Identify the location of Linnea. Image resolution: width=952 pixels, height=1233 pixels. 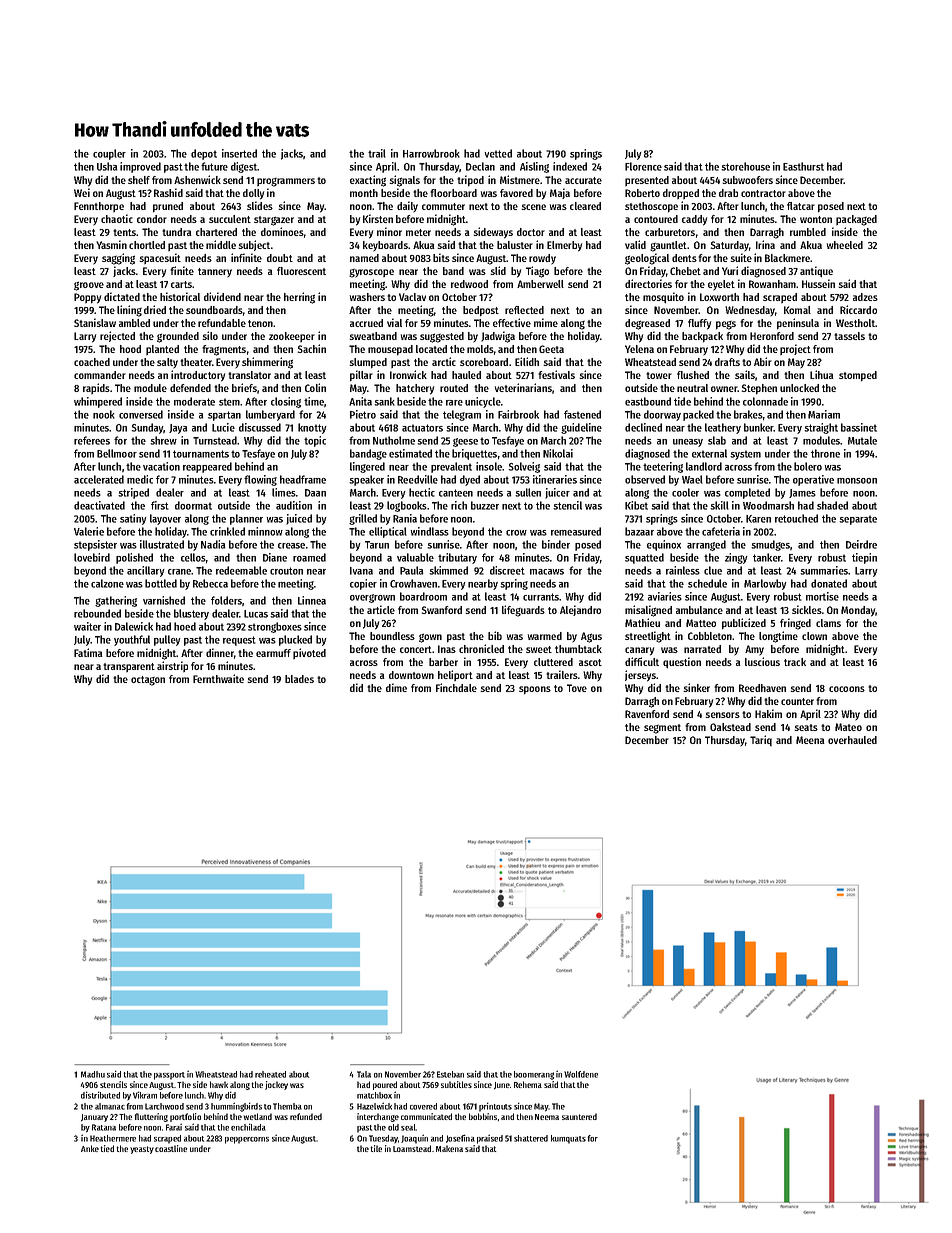
(312, 600).
